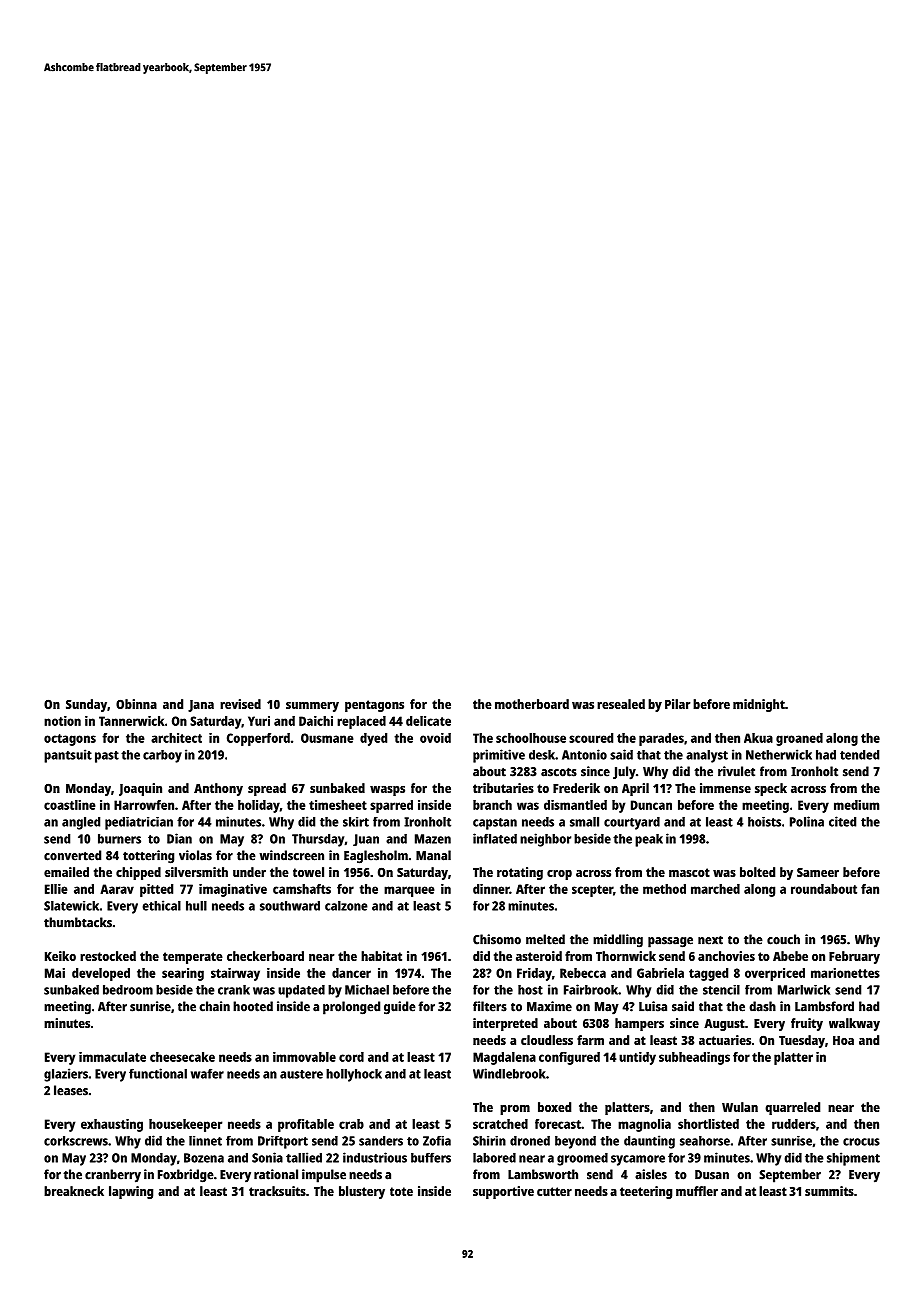  I want to click on seahorse, so click(705, 1141).
